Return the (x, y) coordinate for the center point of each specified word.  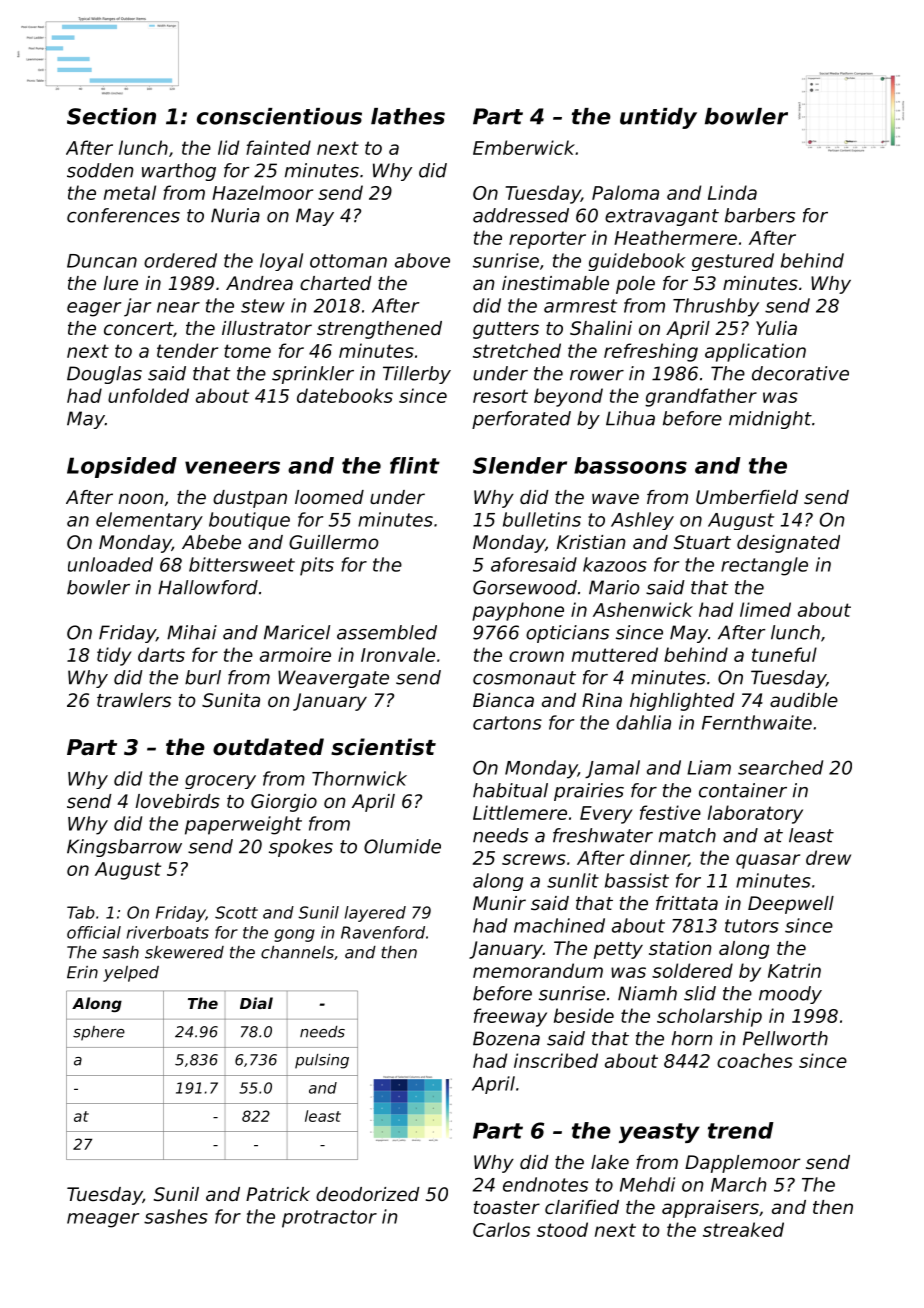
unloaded (110, 564)
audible (804, 700)
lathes (408, 116)
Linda (732, 192)
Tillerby (417, 375)
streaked (743, 1229)
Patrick (278, 1194)
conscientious (279, 116)
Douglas (104, 375)
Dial (256, 1003)
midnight (770, 420)
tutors (752, 926)
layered (375, 914)
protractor (329, 1219)
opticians (567, 634)
